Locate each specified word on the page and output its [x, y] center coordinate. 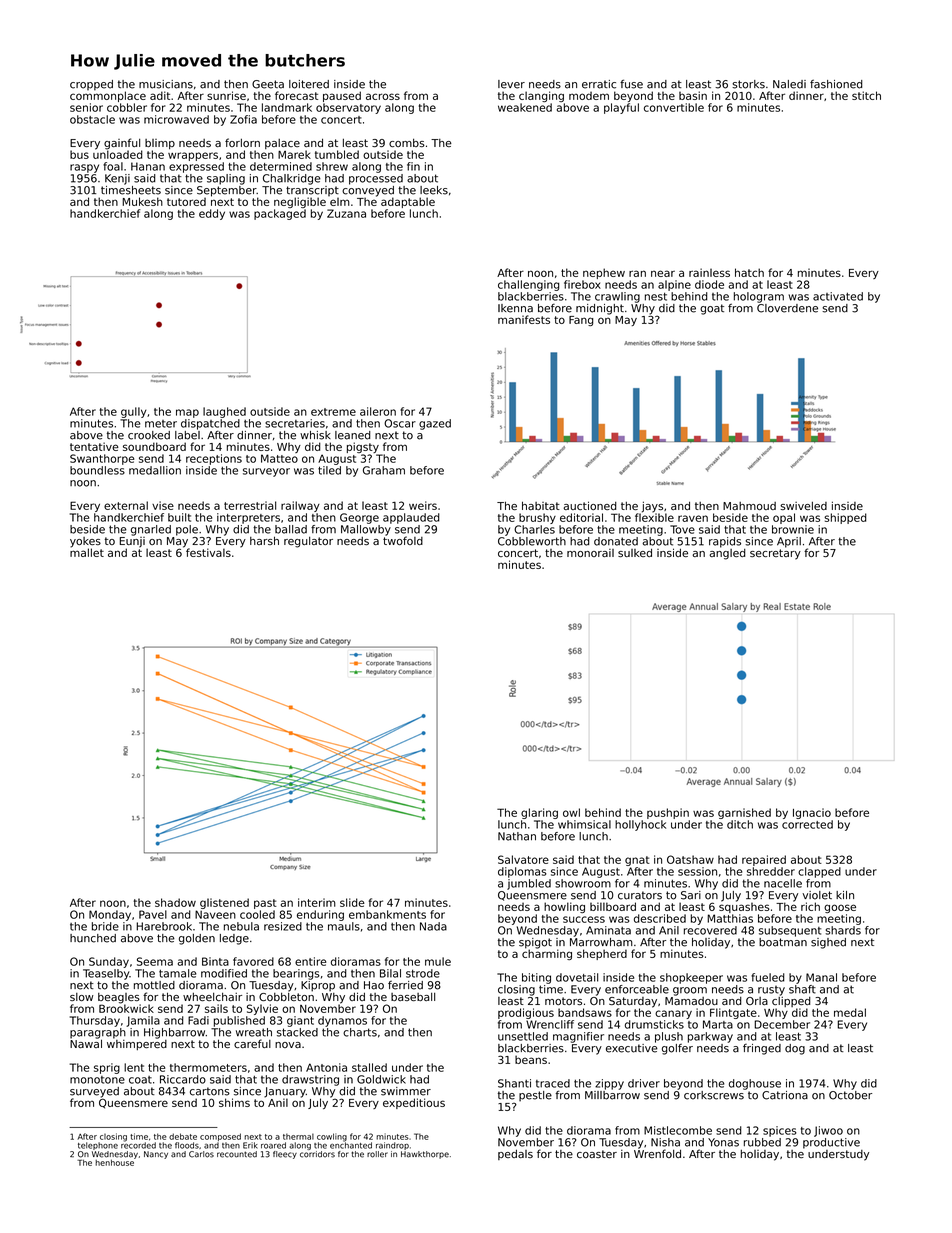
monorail [590, 553]
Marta [718, 1024]
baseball [413, 997]
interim [317, 902]
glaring [539, 813]
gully [134, 412]
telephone [98, 1146]
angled [727, 554]
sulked [635, 552]
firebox [582, 284]
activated [838, 296]
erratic [599, 84]
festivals [208, 552]
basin [693, 95]
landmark [287, 107]
